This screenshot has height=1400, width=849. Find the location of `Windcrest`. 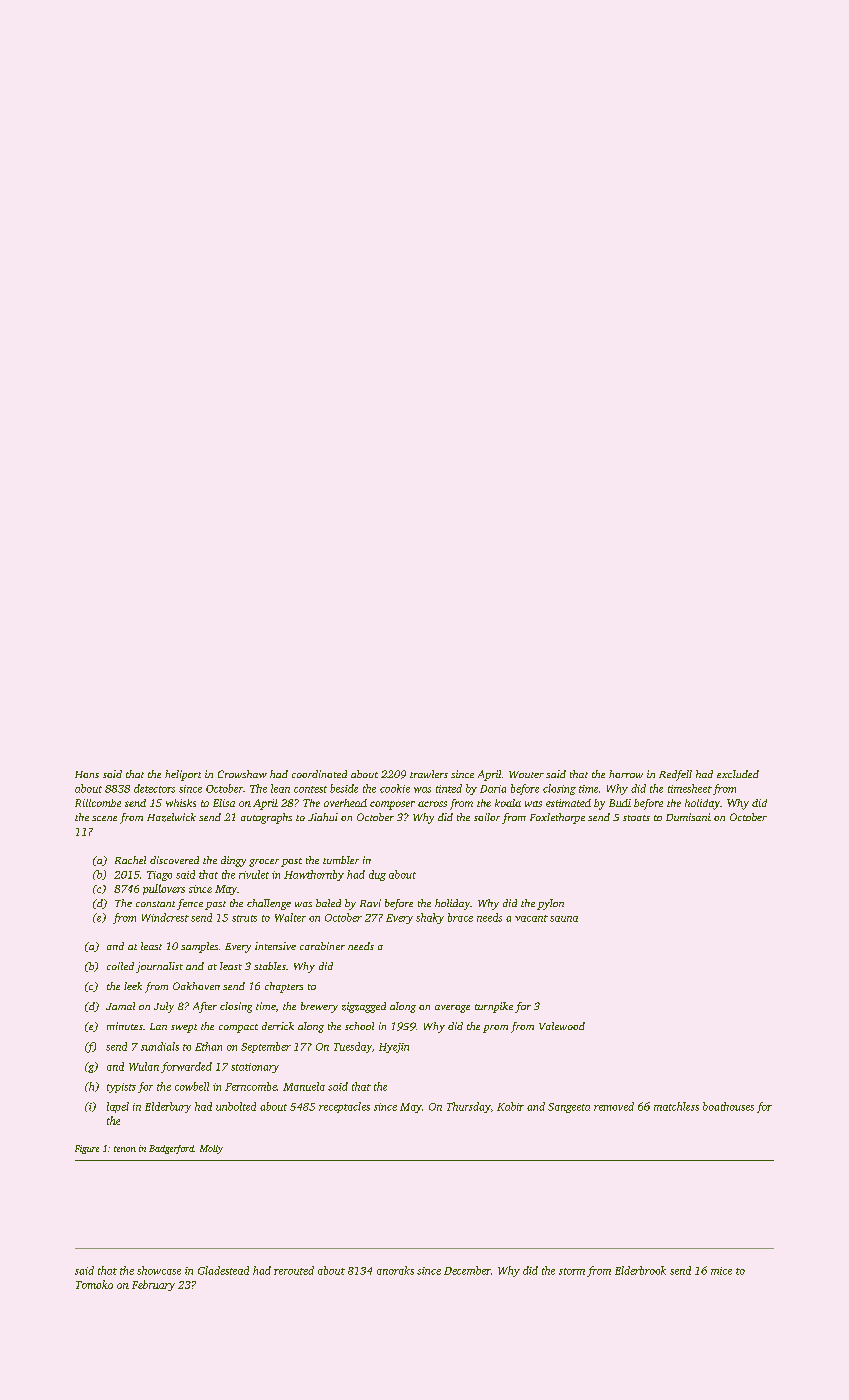

Windcrest is located at coordinates (165, 917).
